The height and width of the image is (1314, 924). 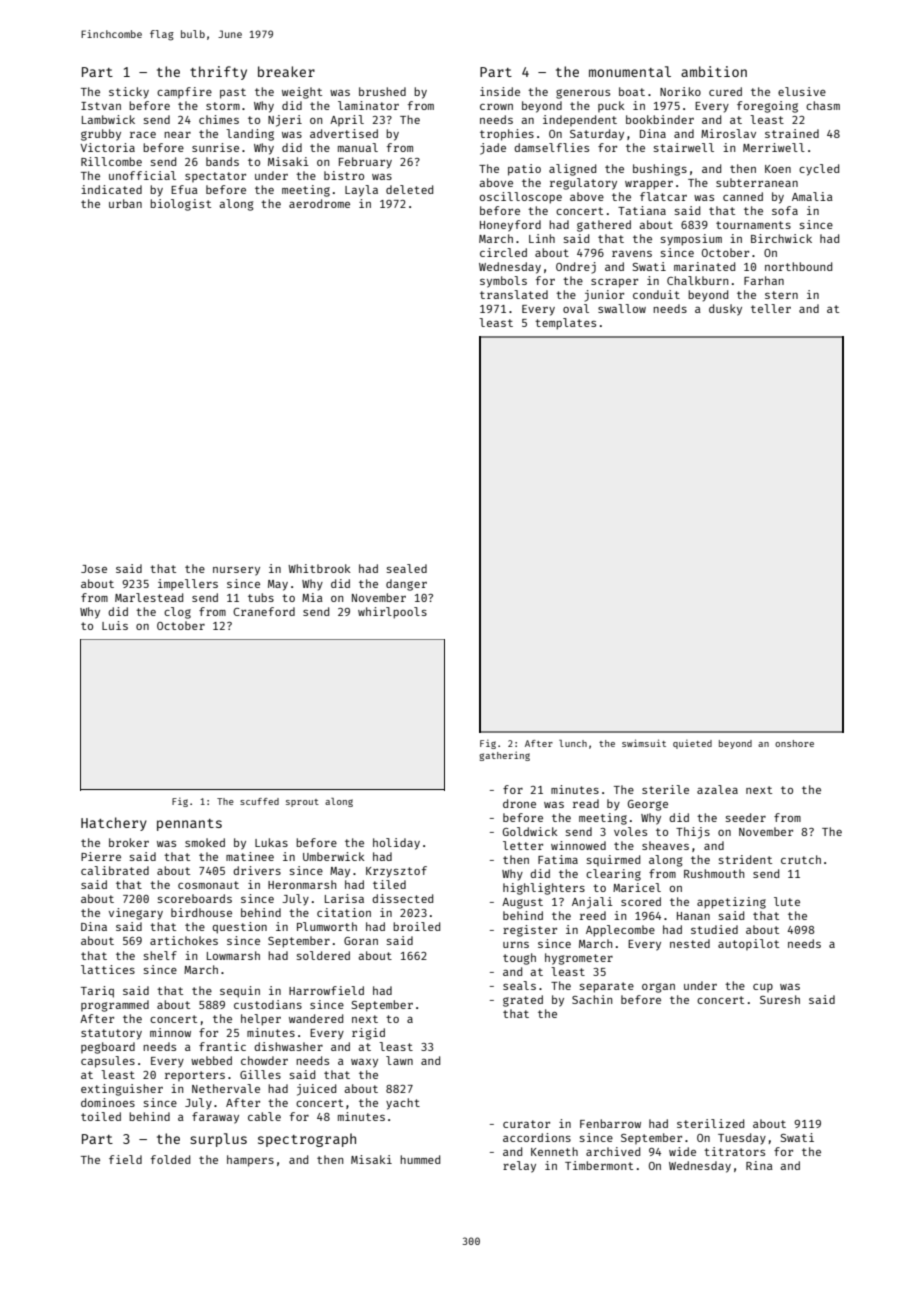 What do you see at coordinates (692, 744) in the image?
I see `quieted` at bounding box center [692, 744].
